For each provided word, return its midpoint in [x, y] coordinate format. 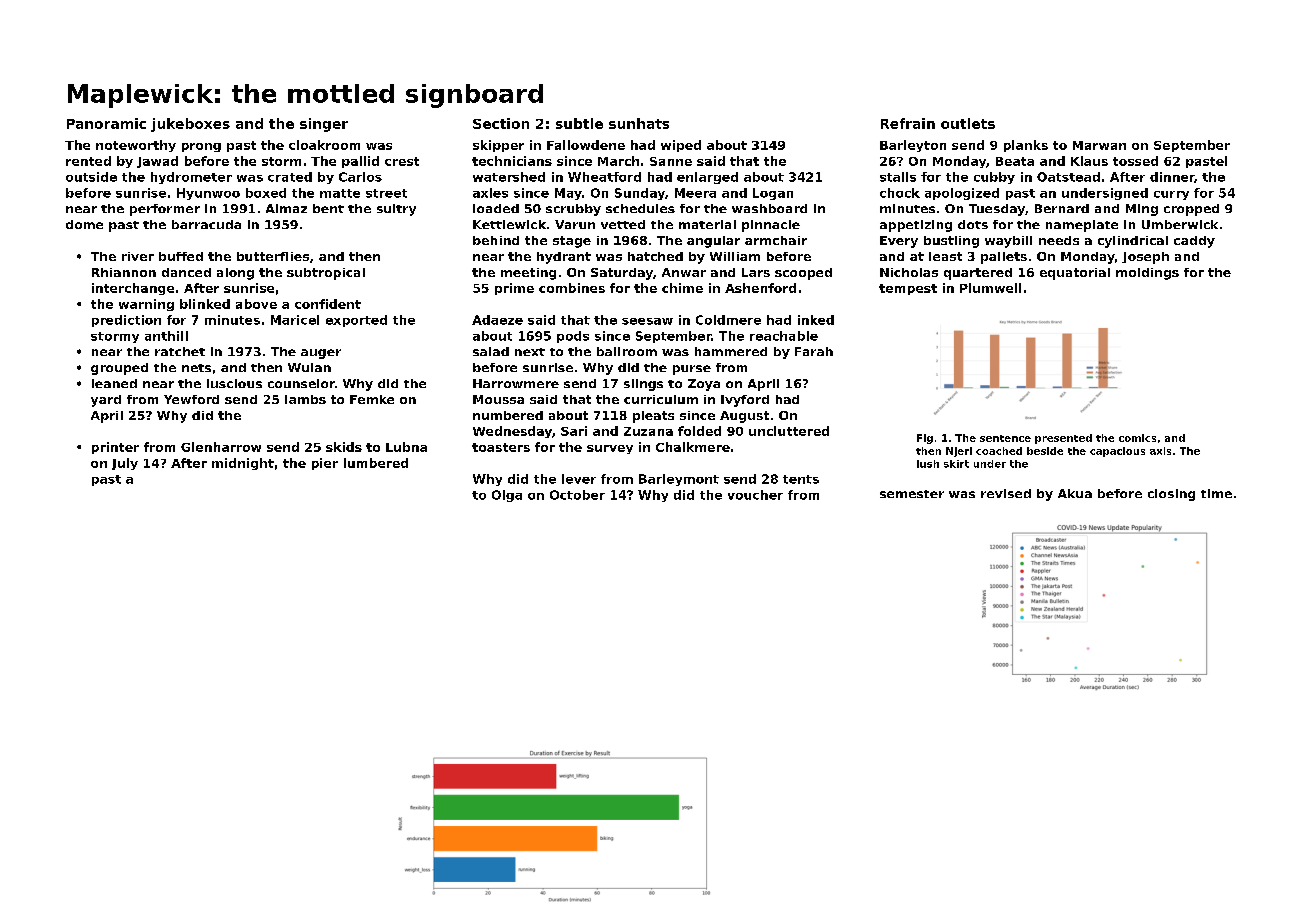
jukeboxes [190, 125]
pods [573, 337]
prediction [126, 321]
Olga [507, 496]
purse [692, 370]
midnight [243, 464]
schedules [640, 208]
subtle [579, 123]
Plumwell [990, 288]
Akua [1075, 493]
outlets [968, 123]
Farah [814, 351]
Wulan [309, 367]
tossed [1135, 161]
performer [165, 210]
